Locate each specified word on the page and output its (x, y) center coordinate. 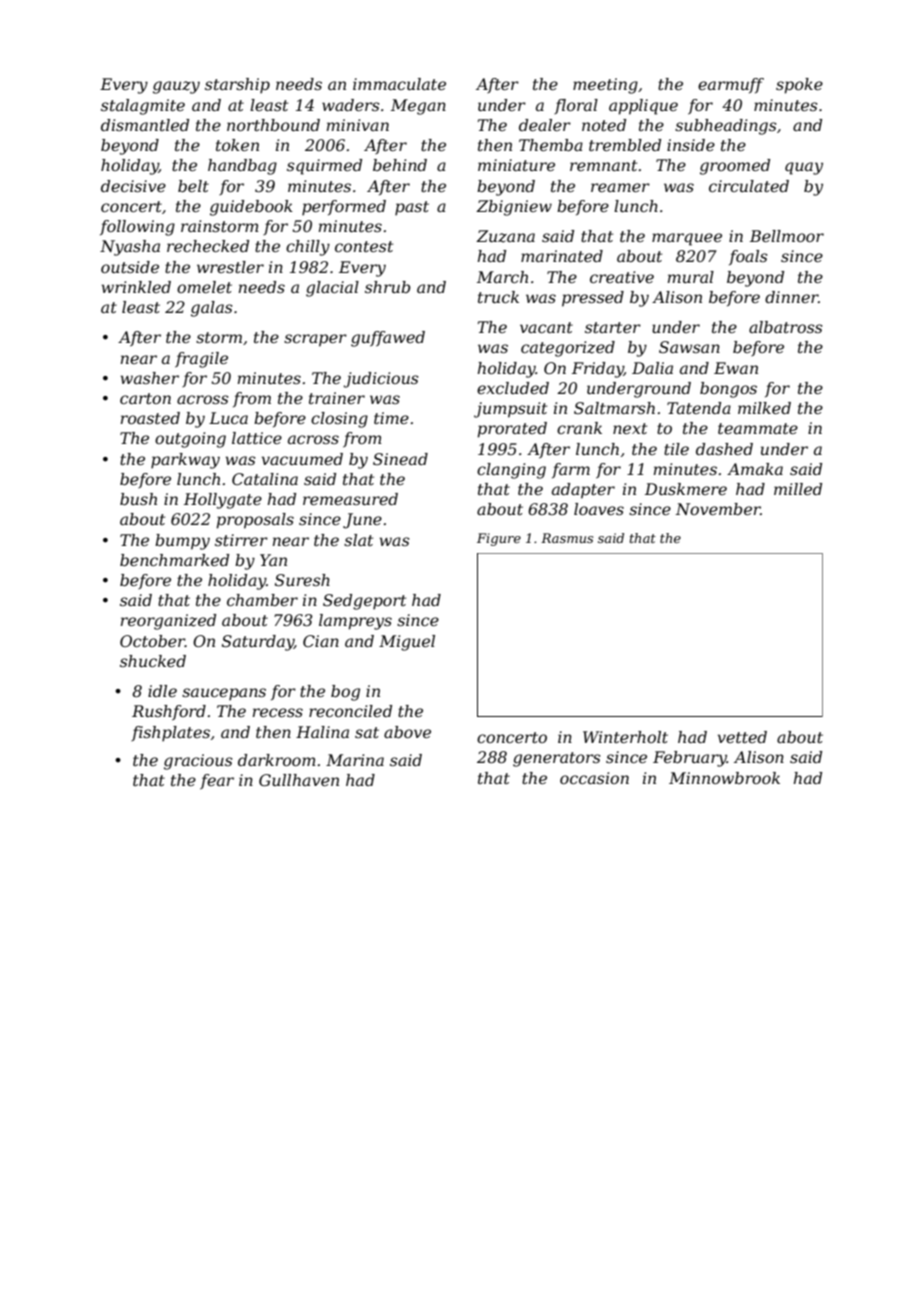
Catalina (265, 479)
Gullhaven (299, 780)
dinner (791, 297)
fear (217, 781)
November (718, 509)
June (362, 521)
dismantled (145, 125)
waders (351, 105)
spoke (799, 86)
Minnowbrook (724, 778)
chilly (308, 248)
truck (498, 297)
